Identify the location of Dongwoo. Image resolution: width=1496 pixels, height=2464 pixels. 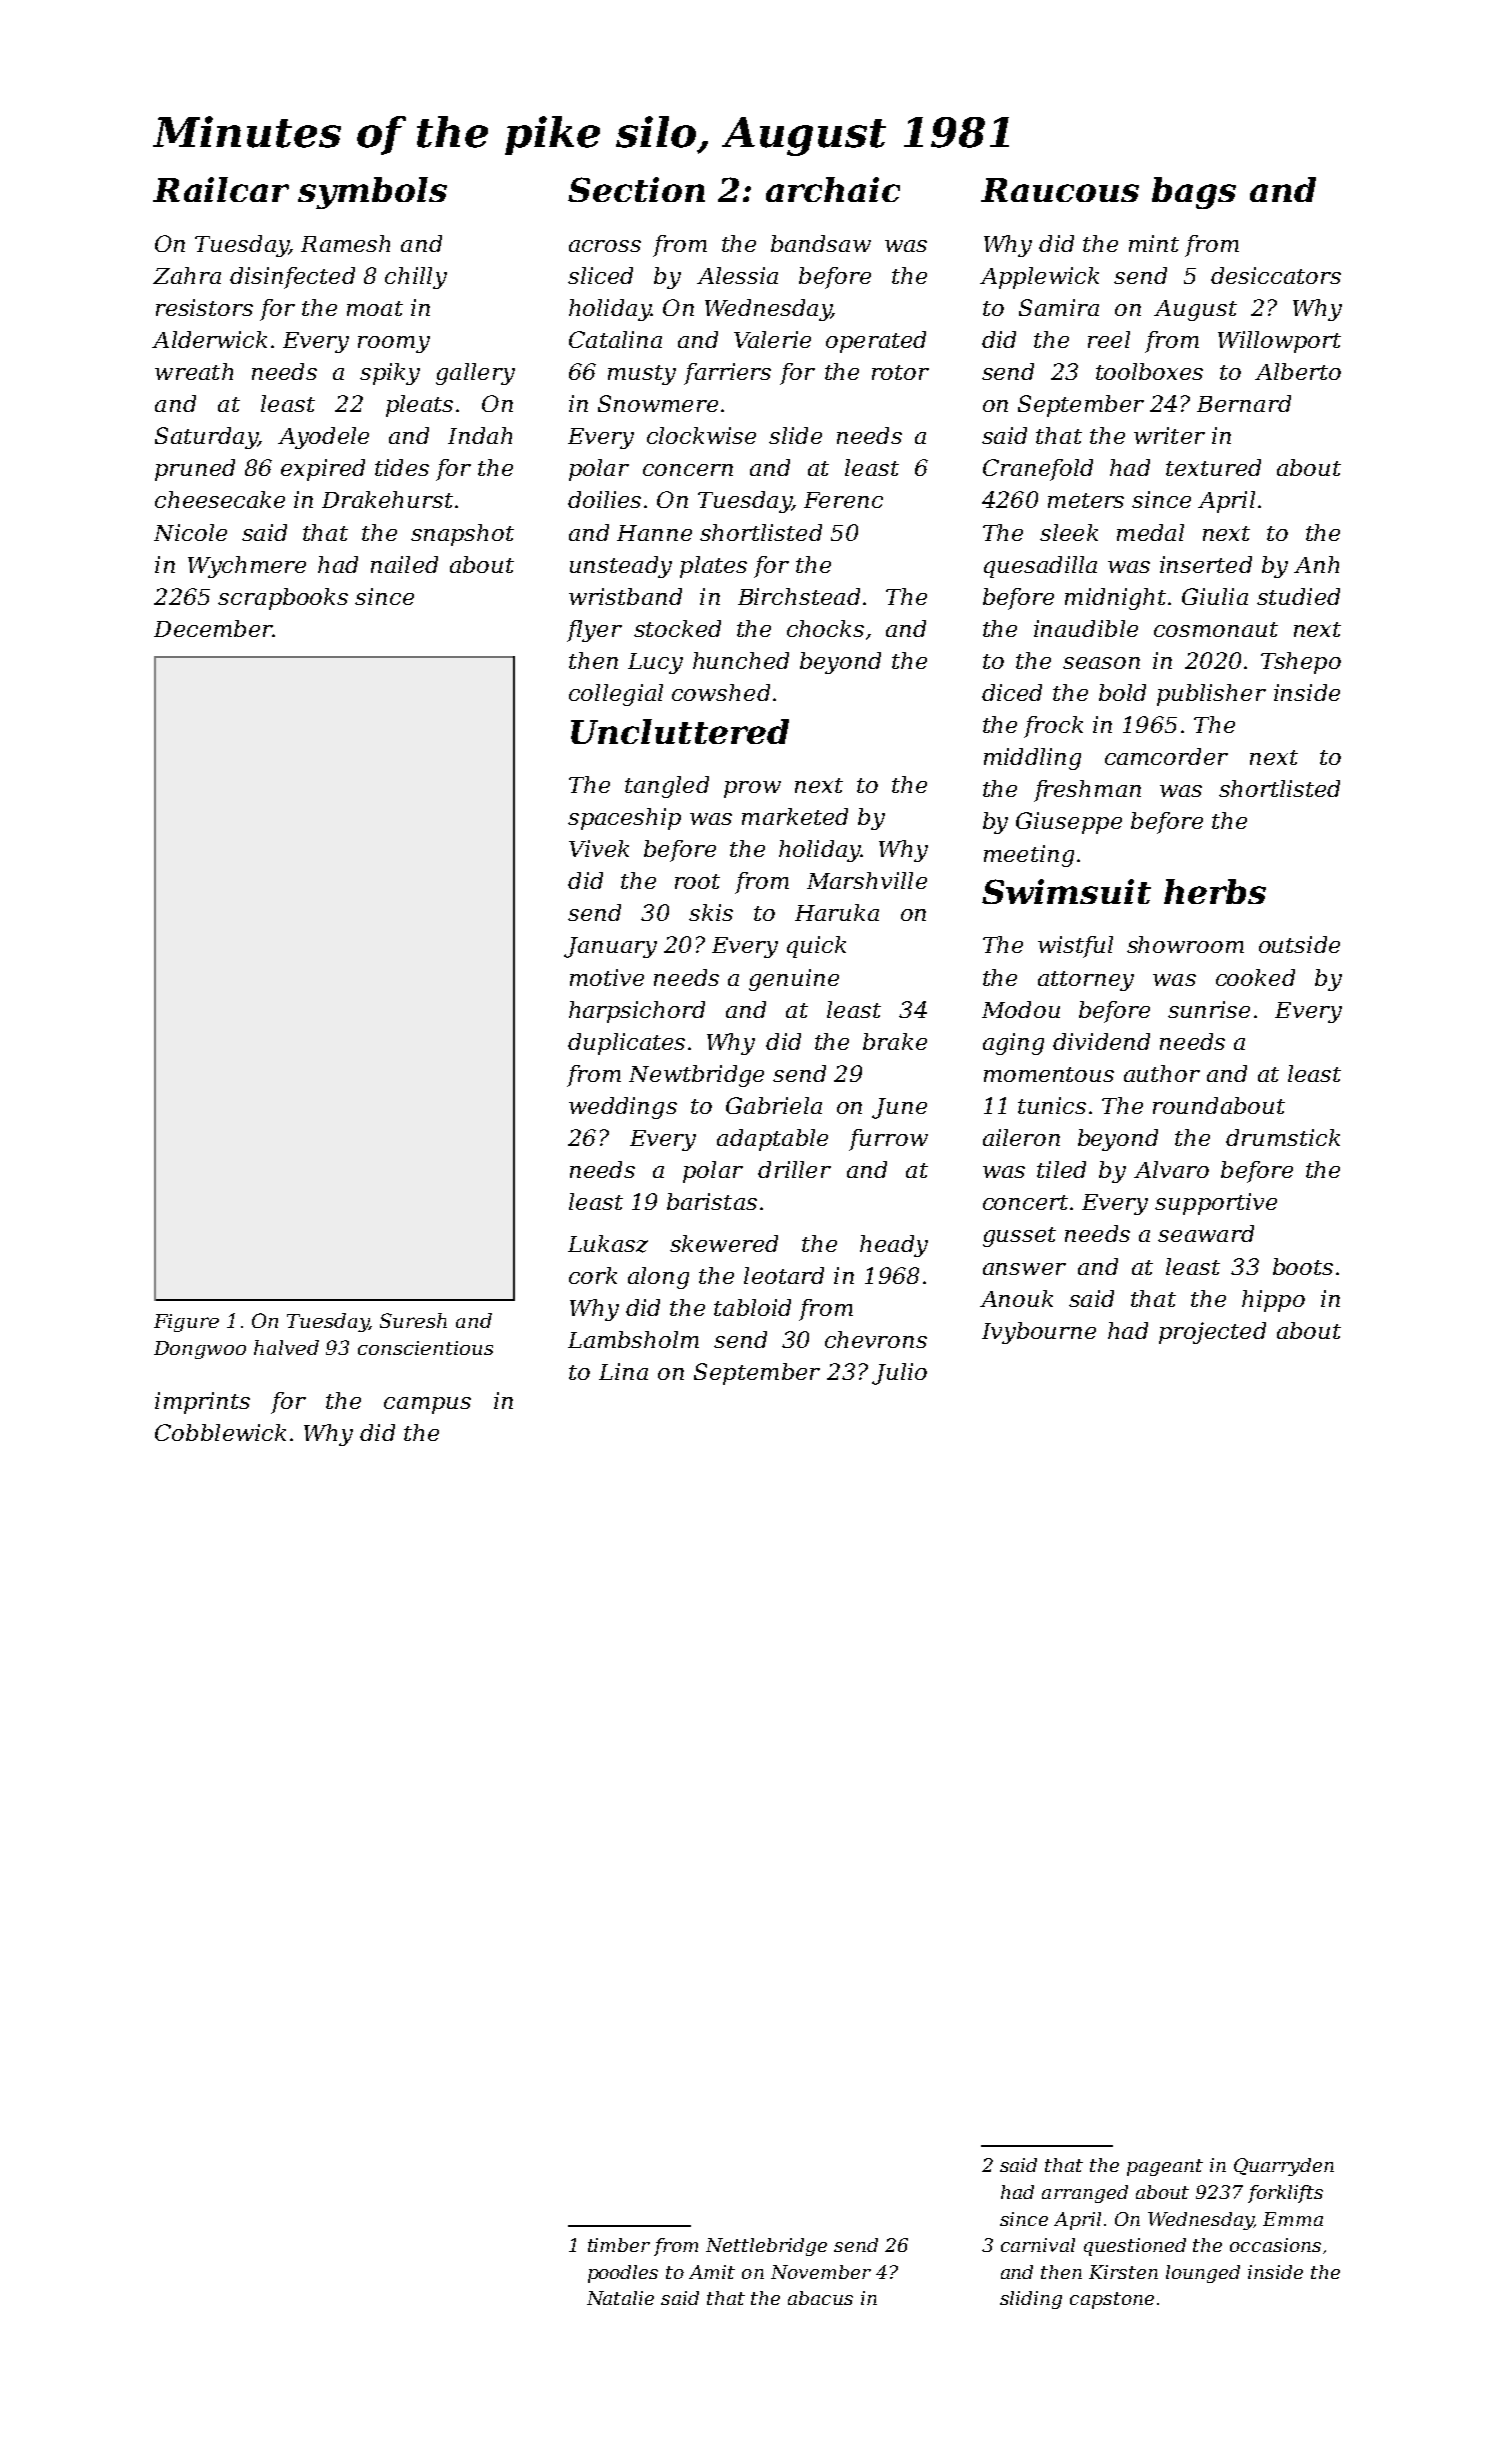
(200, 1350).
